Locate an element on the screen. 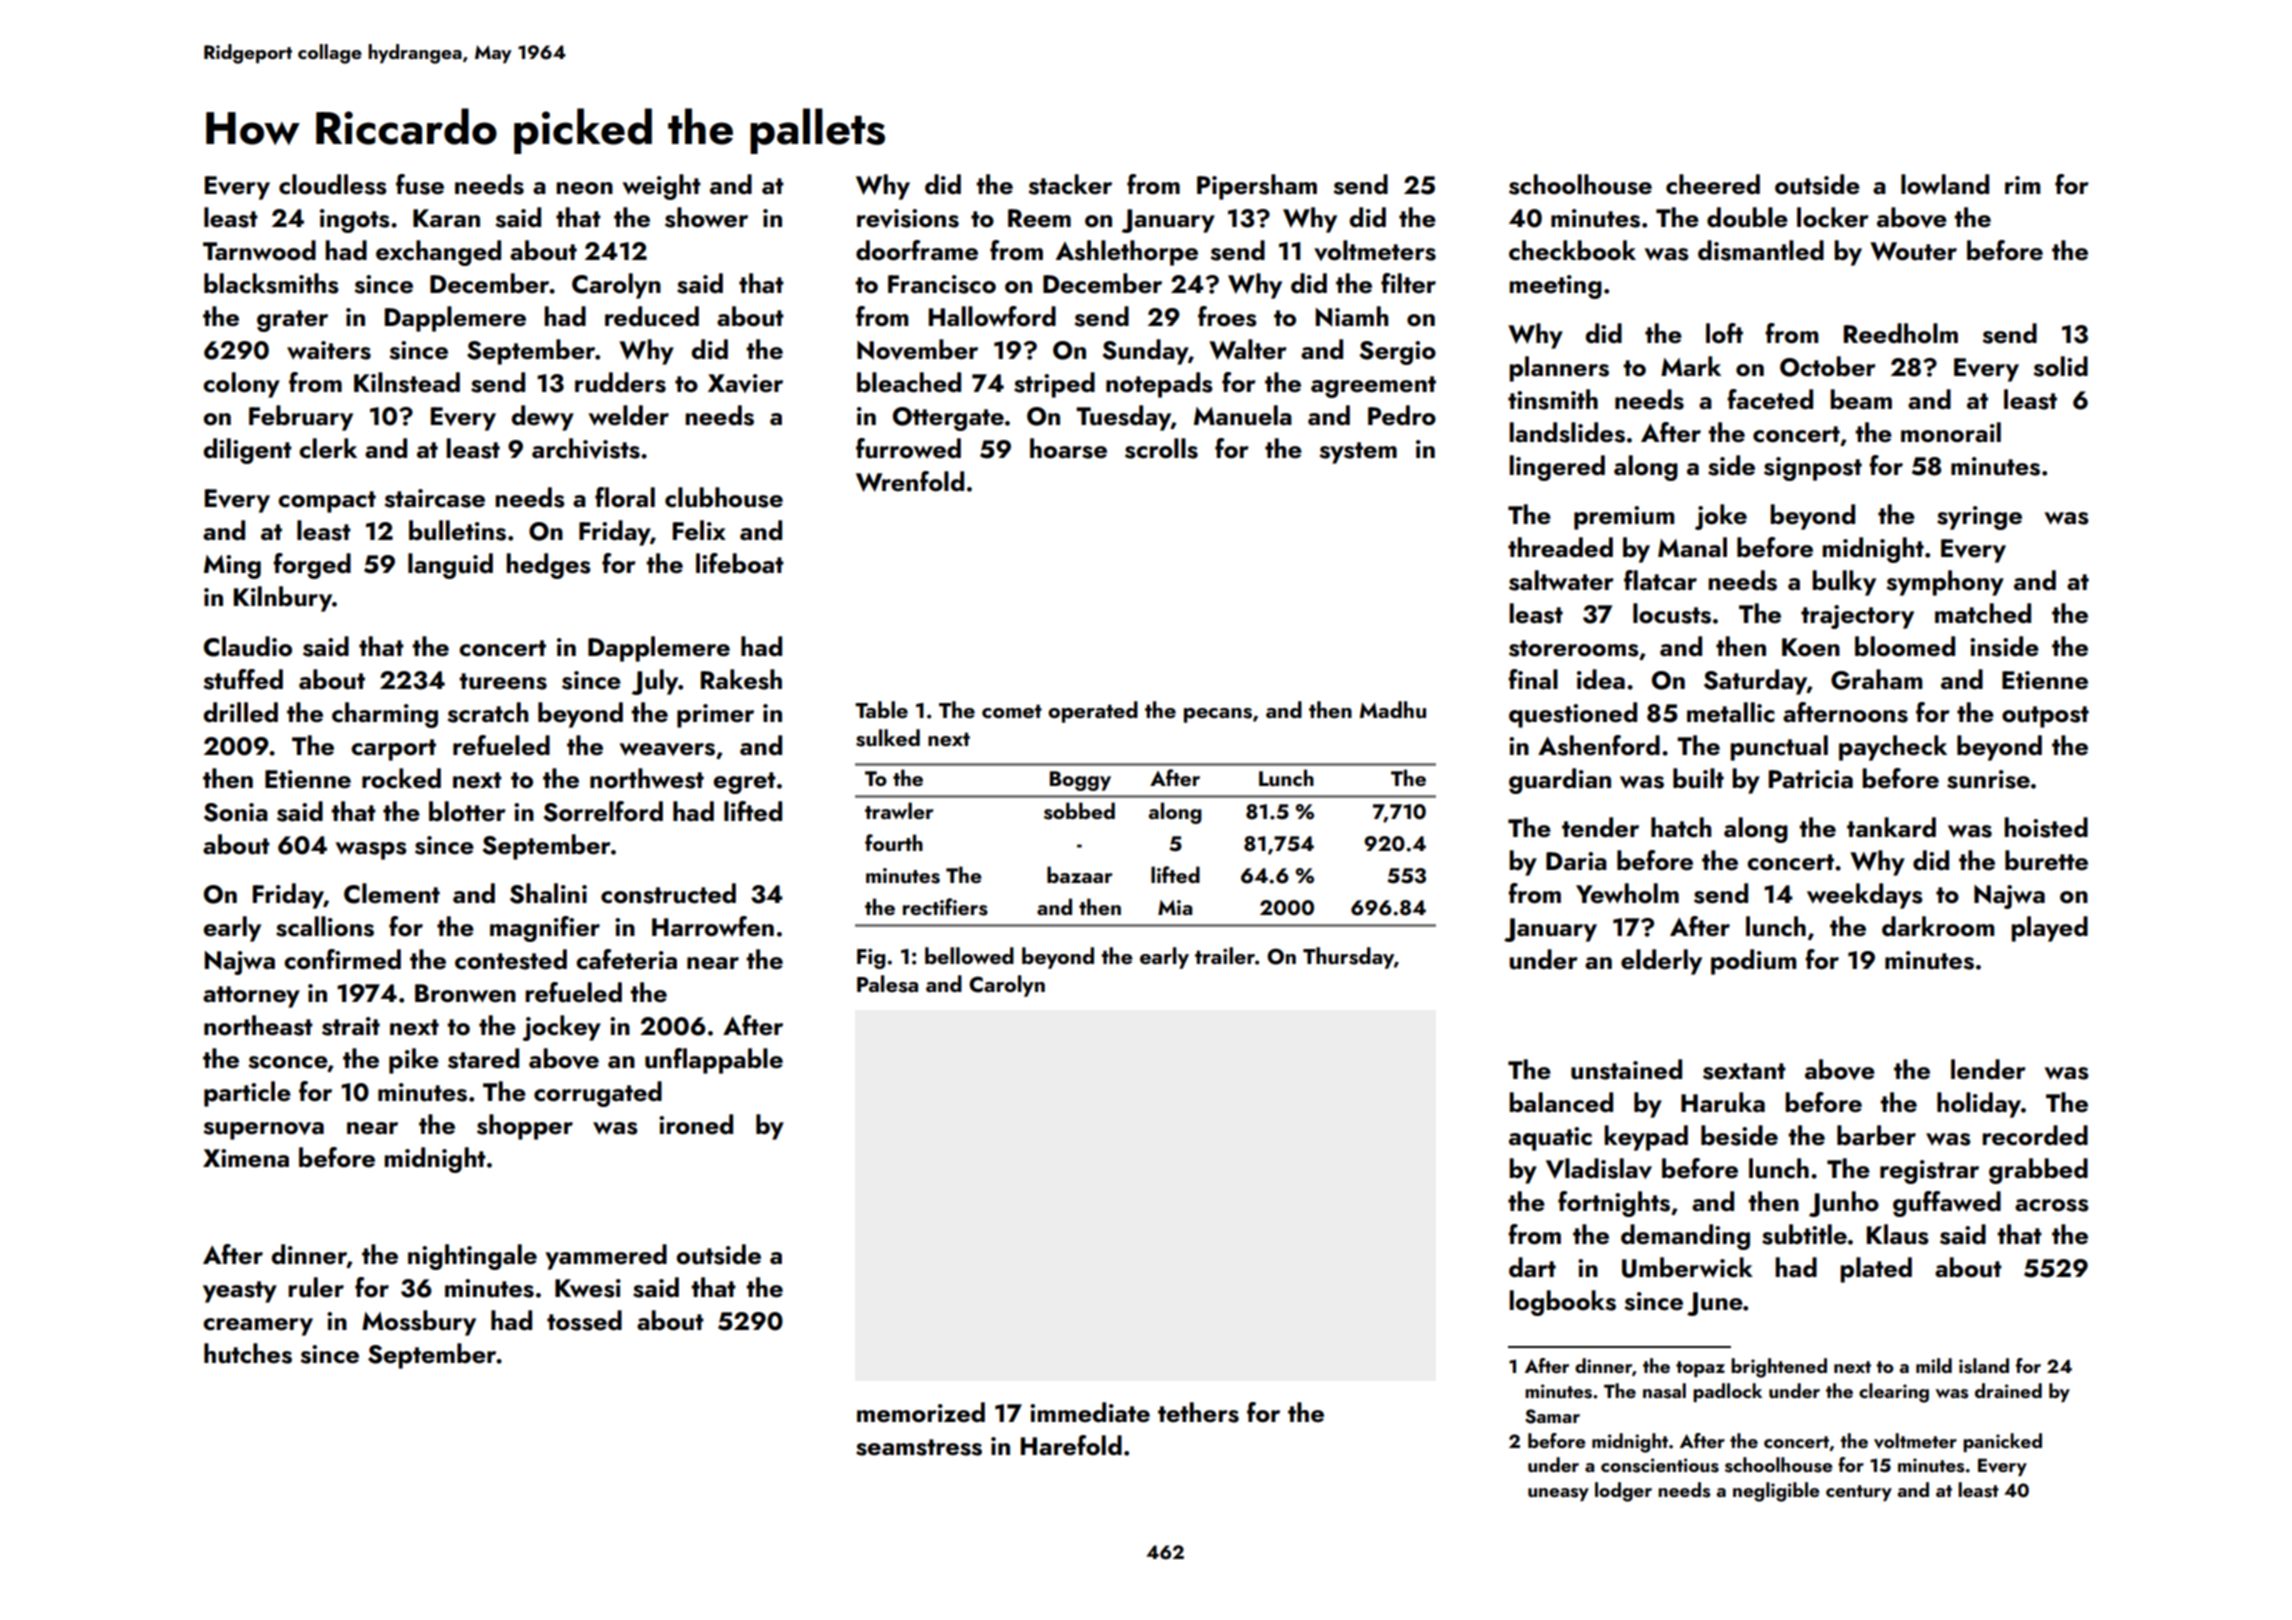 This screenshot has width=2292, height=1620. confirmed is located at coordinates (342, 959).
